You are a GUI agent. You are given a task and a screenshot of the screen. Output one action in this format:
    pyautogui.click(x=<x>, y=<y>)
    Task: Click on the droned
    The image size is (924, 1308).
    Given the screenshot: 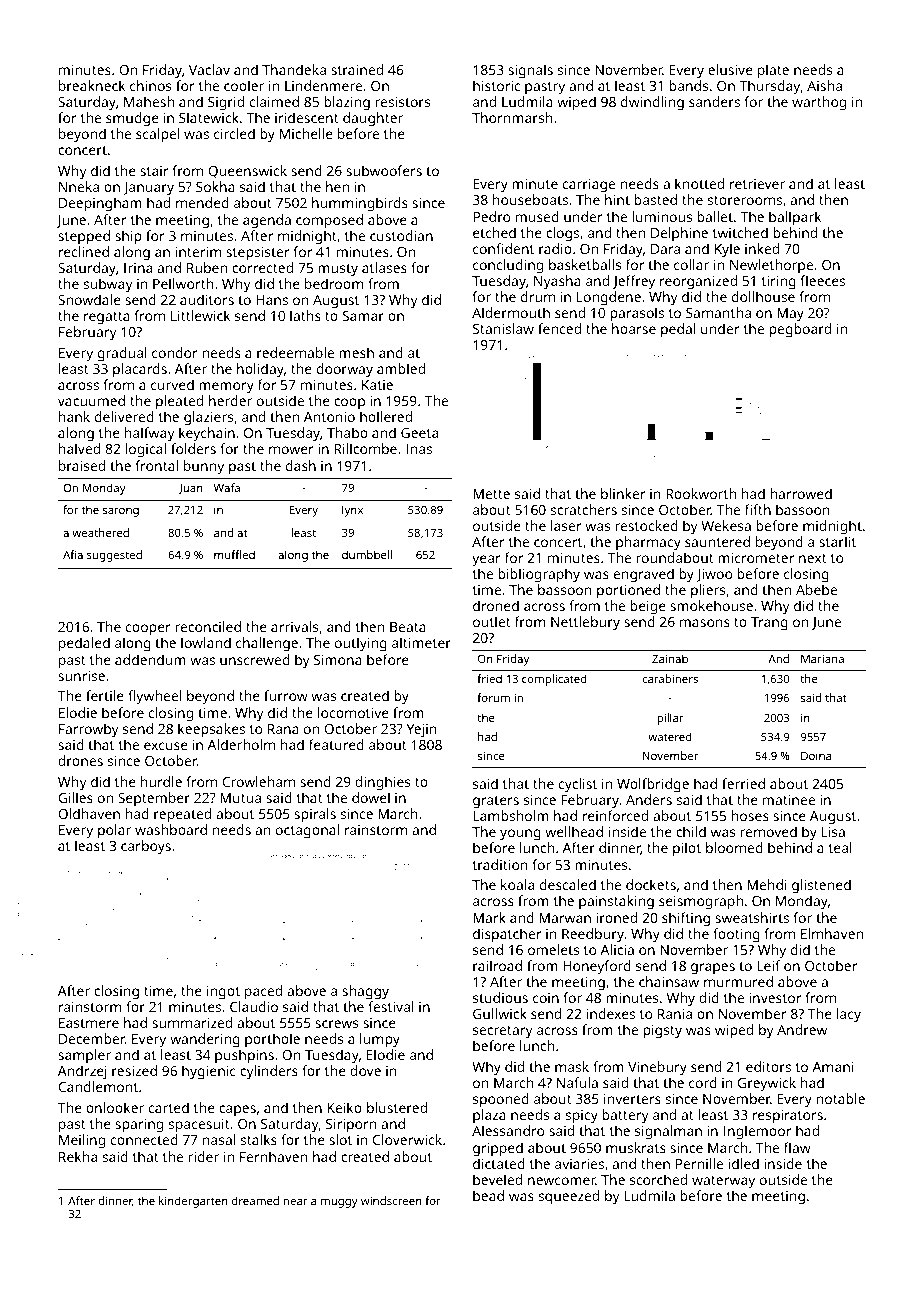 What is the action you would take?
    pyautogui.click(x=496, y=605)
